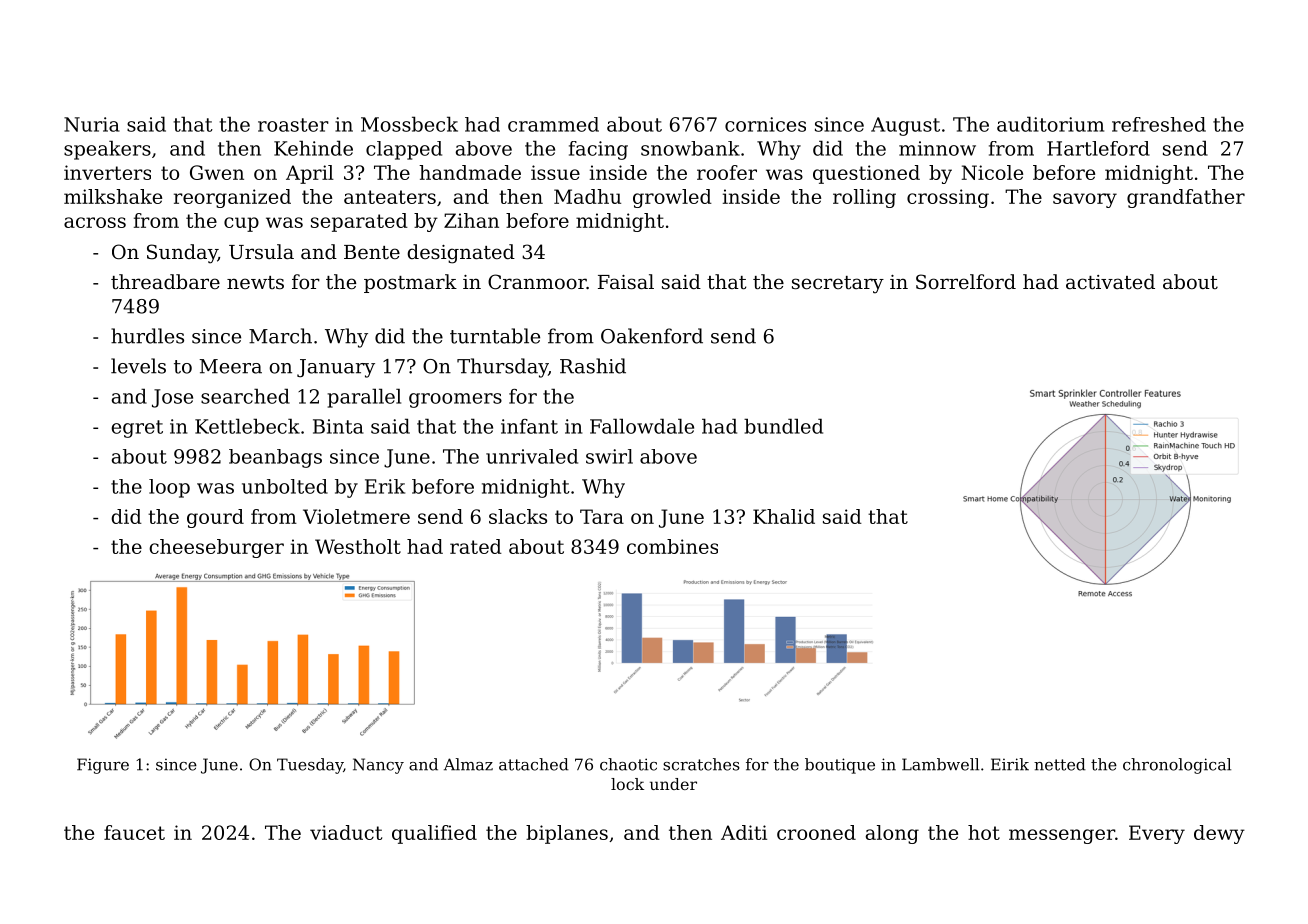 The width and height of the document is (1308, 924). Describe the element at coordinates (840, 766) in the document. I see `boutique` at that location.
